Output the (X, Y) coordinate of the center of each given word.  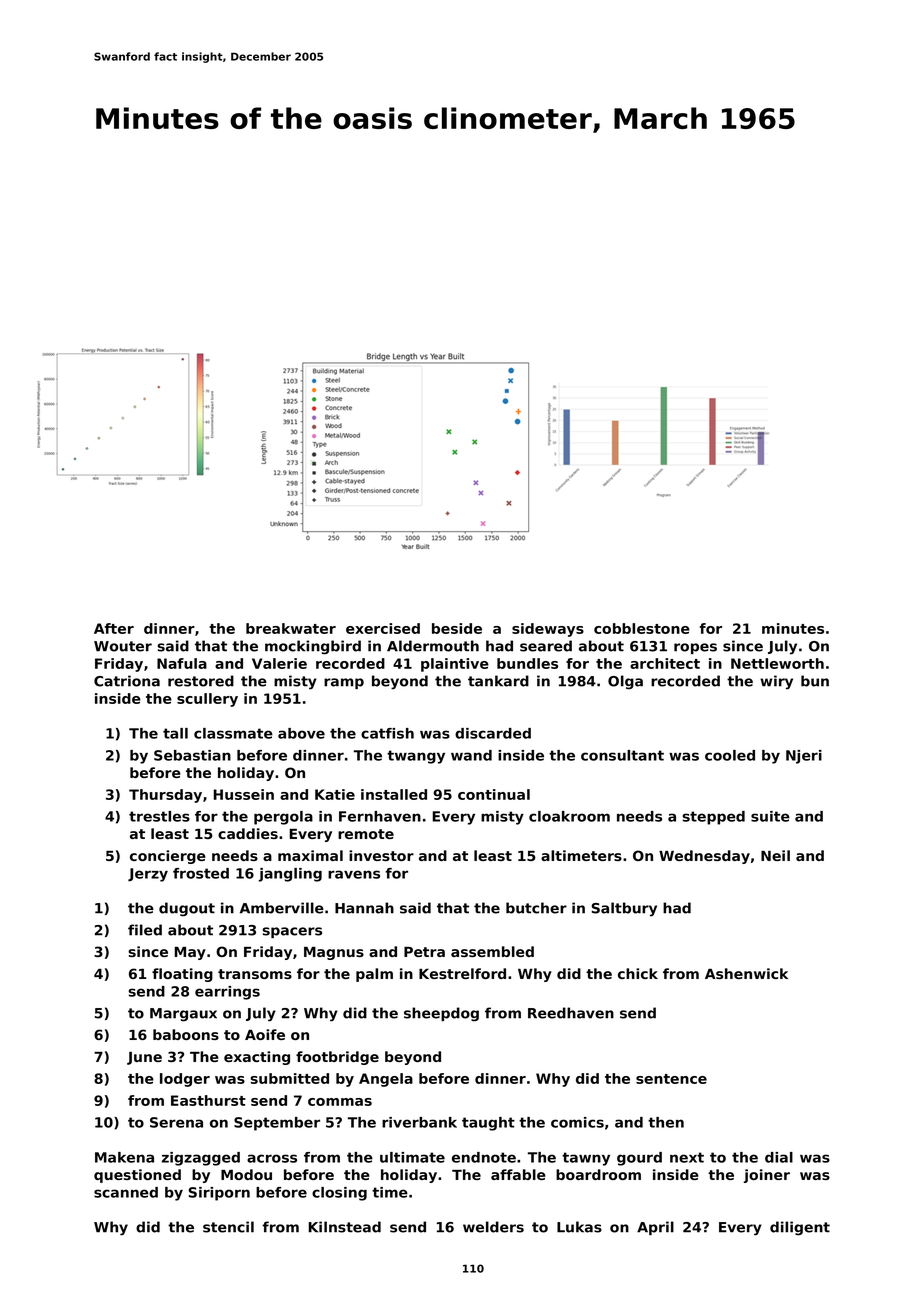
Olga (625, 682)
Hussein (244, 794)
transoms (255, 974)
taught (488, 1124)
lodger (185, 1080)
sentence (671, 1079)
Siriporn (219, 1194)
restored (201, 681)
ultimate (412, 1157)
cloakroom (569, 816)
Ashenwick (746, 973)
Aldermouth (433, 646)
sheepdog (441, 1014)
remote (366, 834)
